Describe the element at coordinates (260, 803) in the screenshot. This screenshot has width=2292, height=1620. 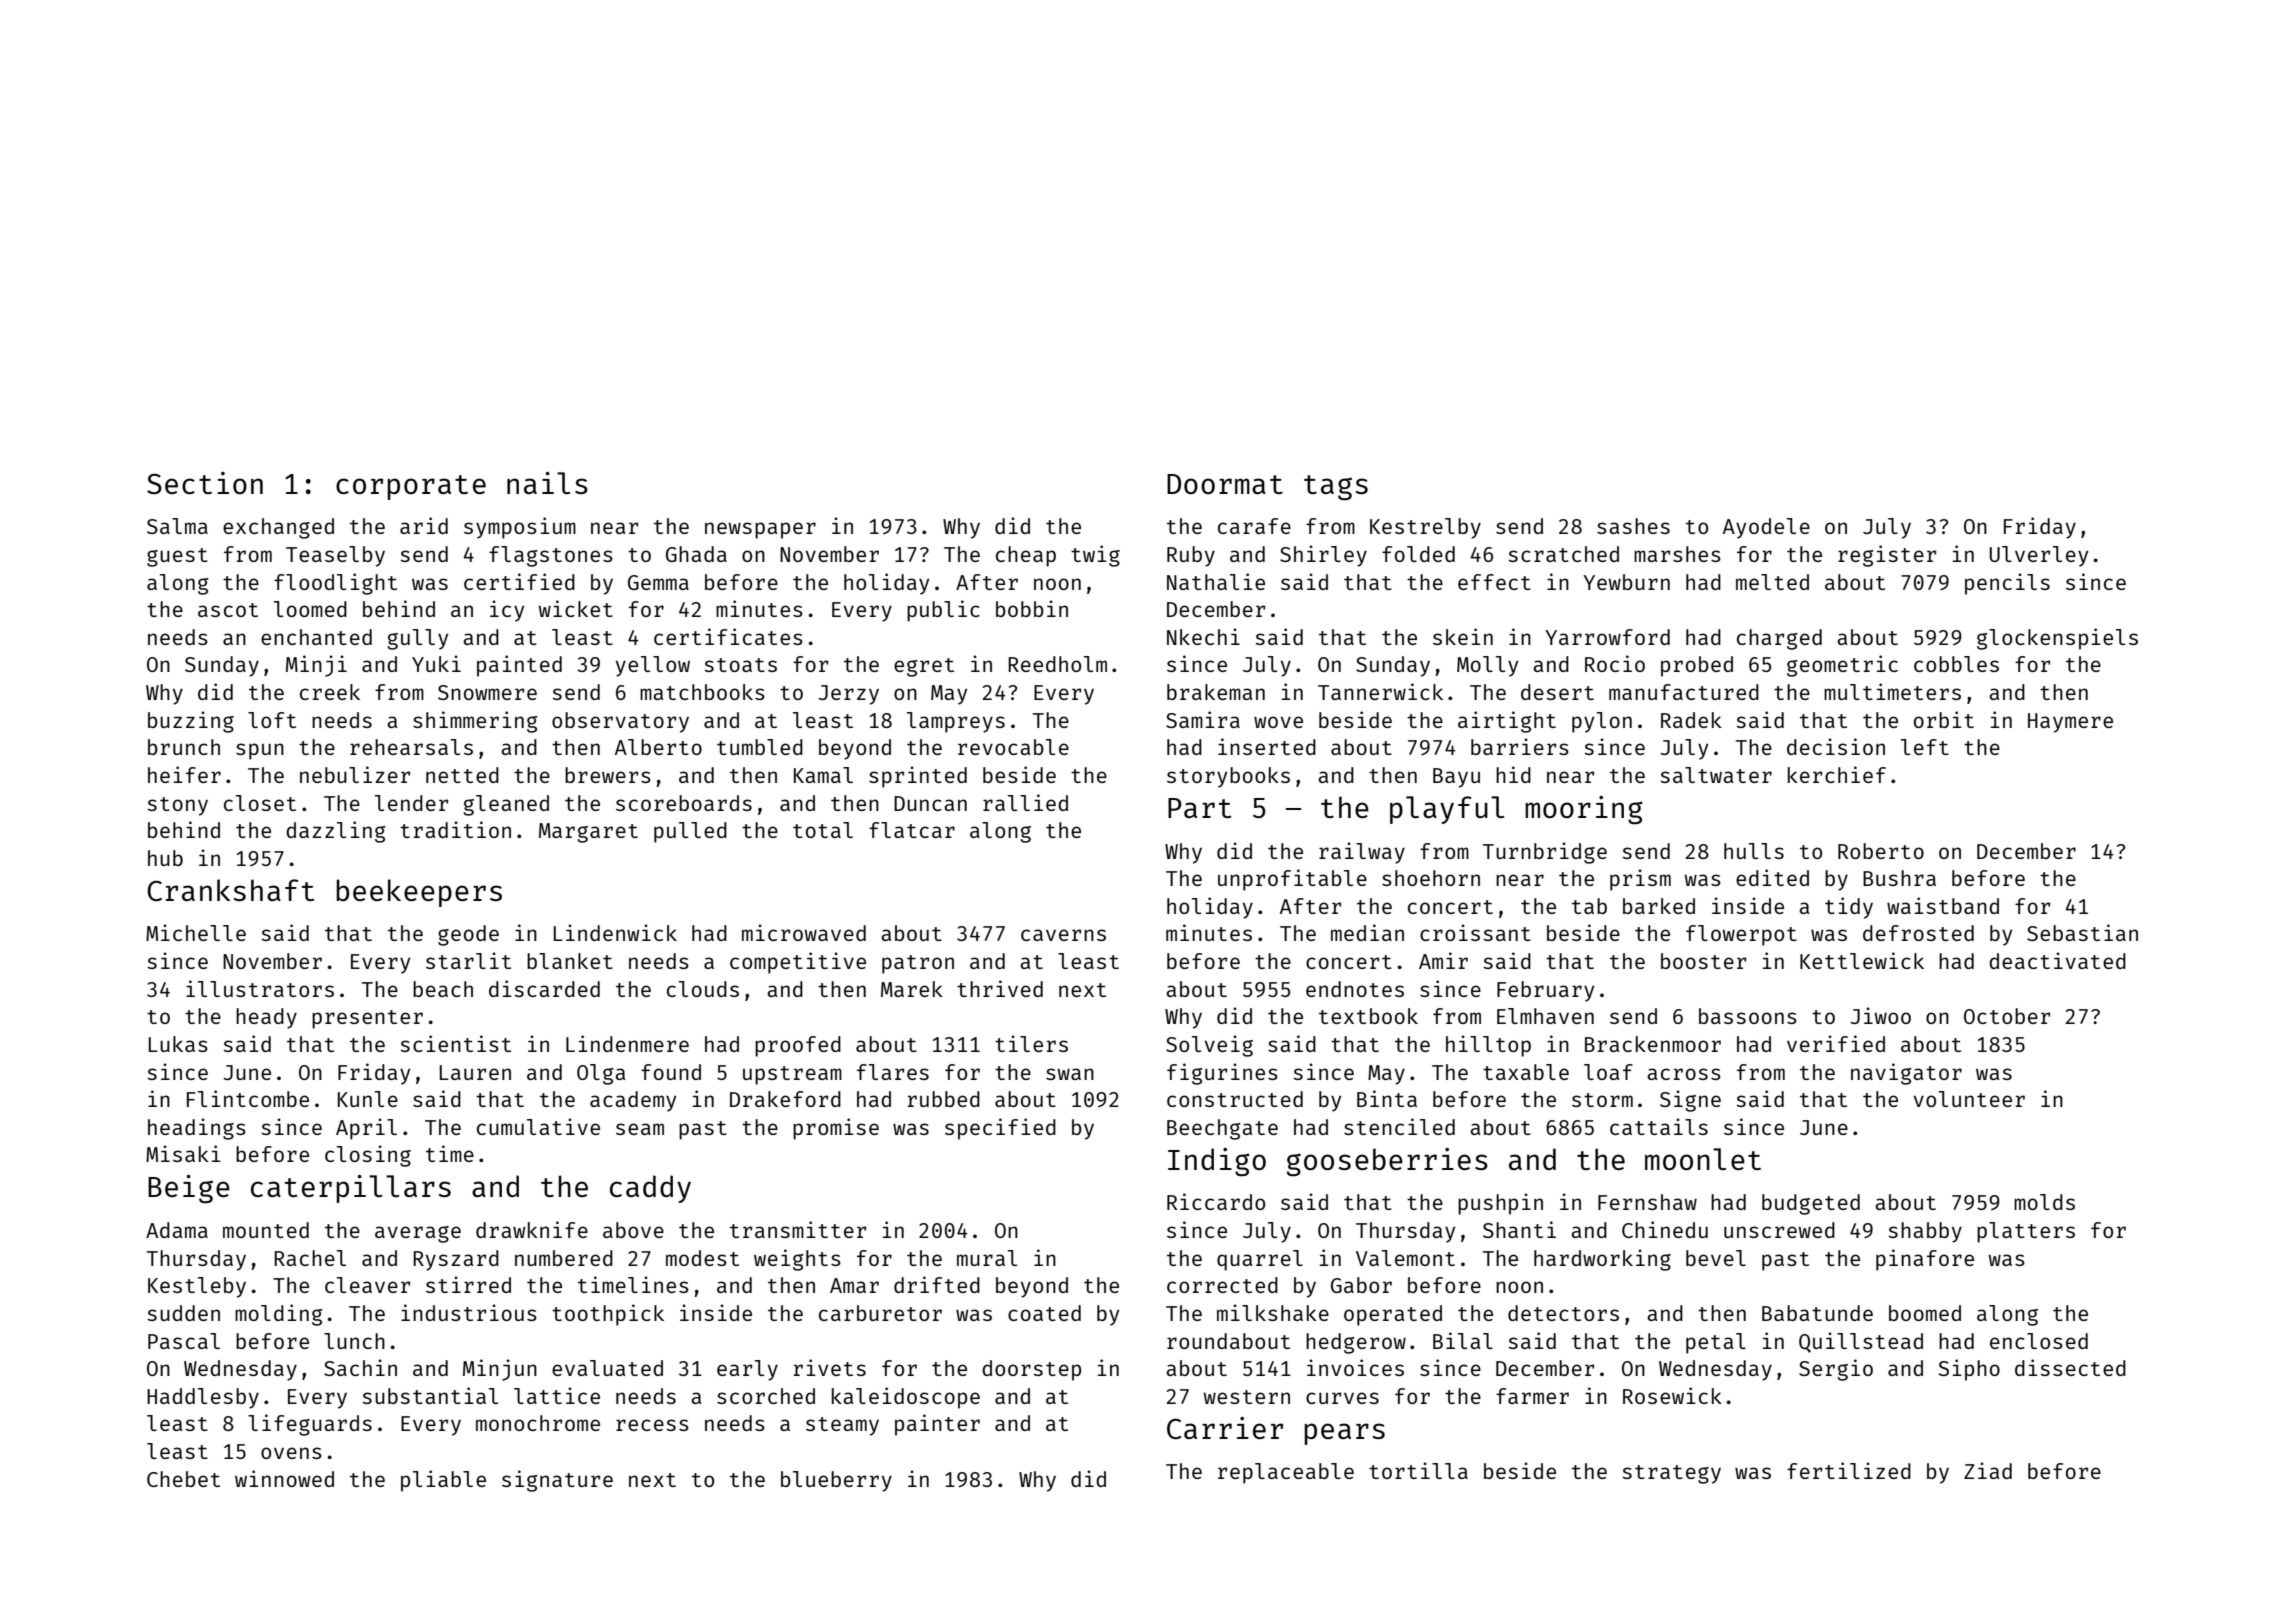
I see `closet` at that location.
